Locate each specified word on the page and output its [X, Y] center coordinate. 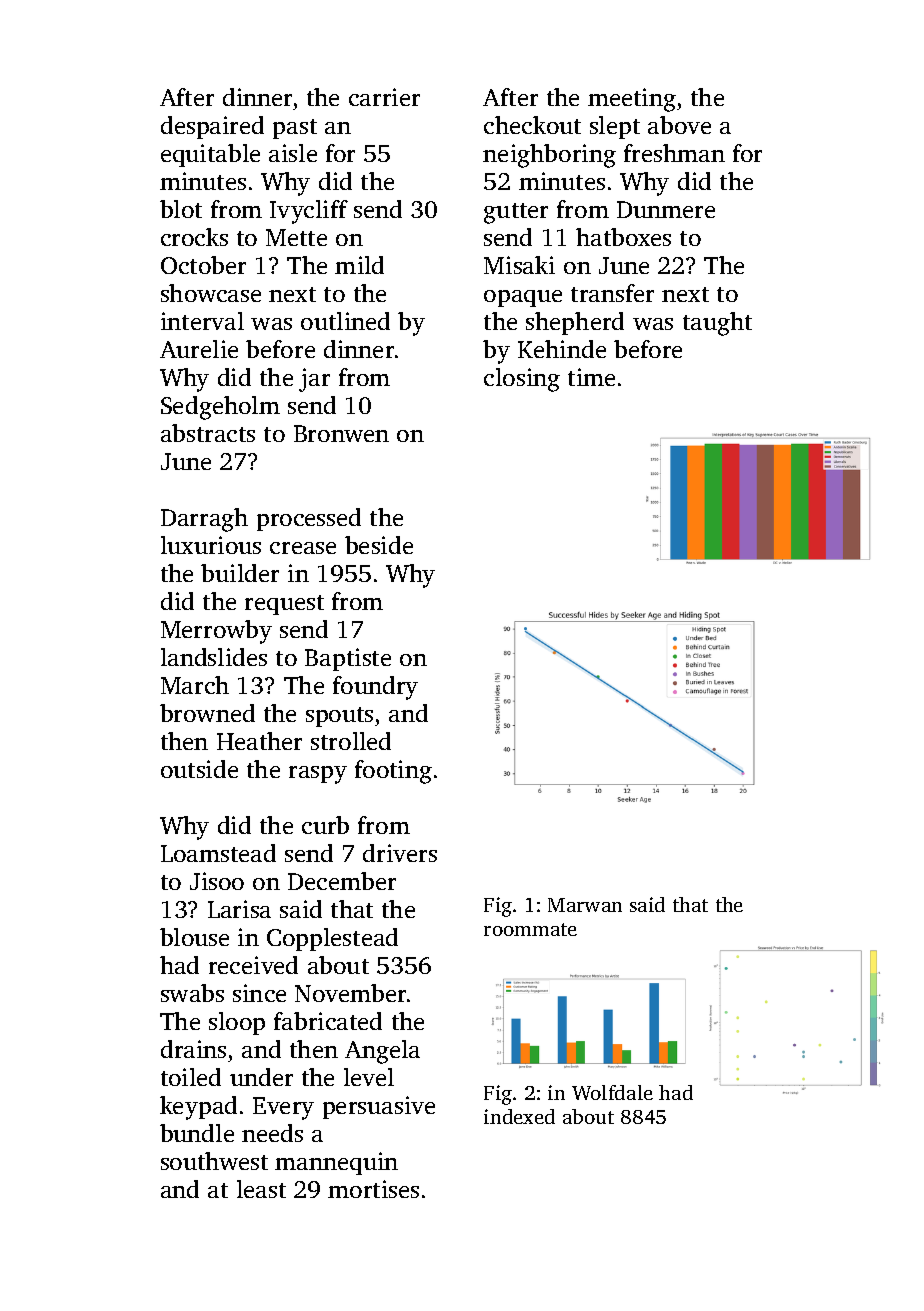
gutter [516, 213]
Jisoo [217, 881]
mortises [373, 1189]
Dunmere [666, 209]
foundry [375, 688]
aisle [293, 153]
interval [202, 321]
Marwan [585, 905]
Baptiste [348, 659]
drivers [400, 853]
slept [615, 127]
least [261, 1189]
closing [522, 380]
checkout [532, 125]
